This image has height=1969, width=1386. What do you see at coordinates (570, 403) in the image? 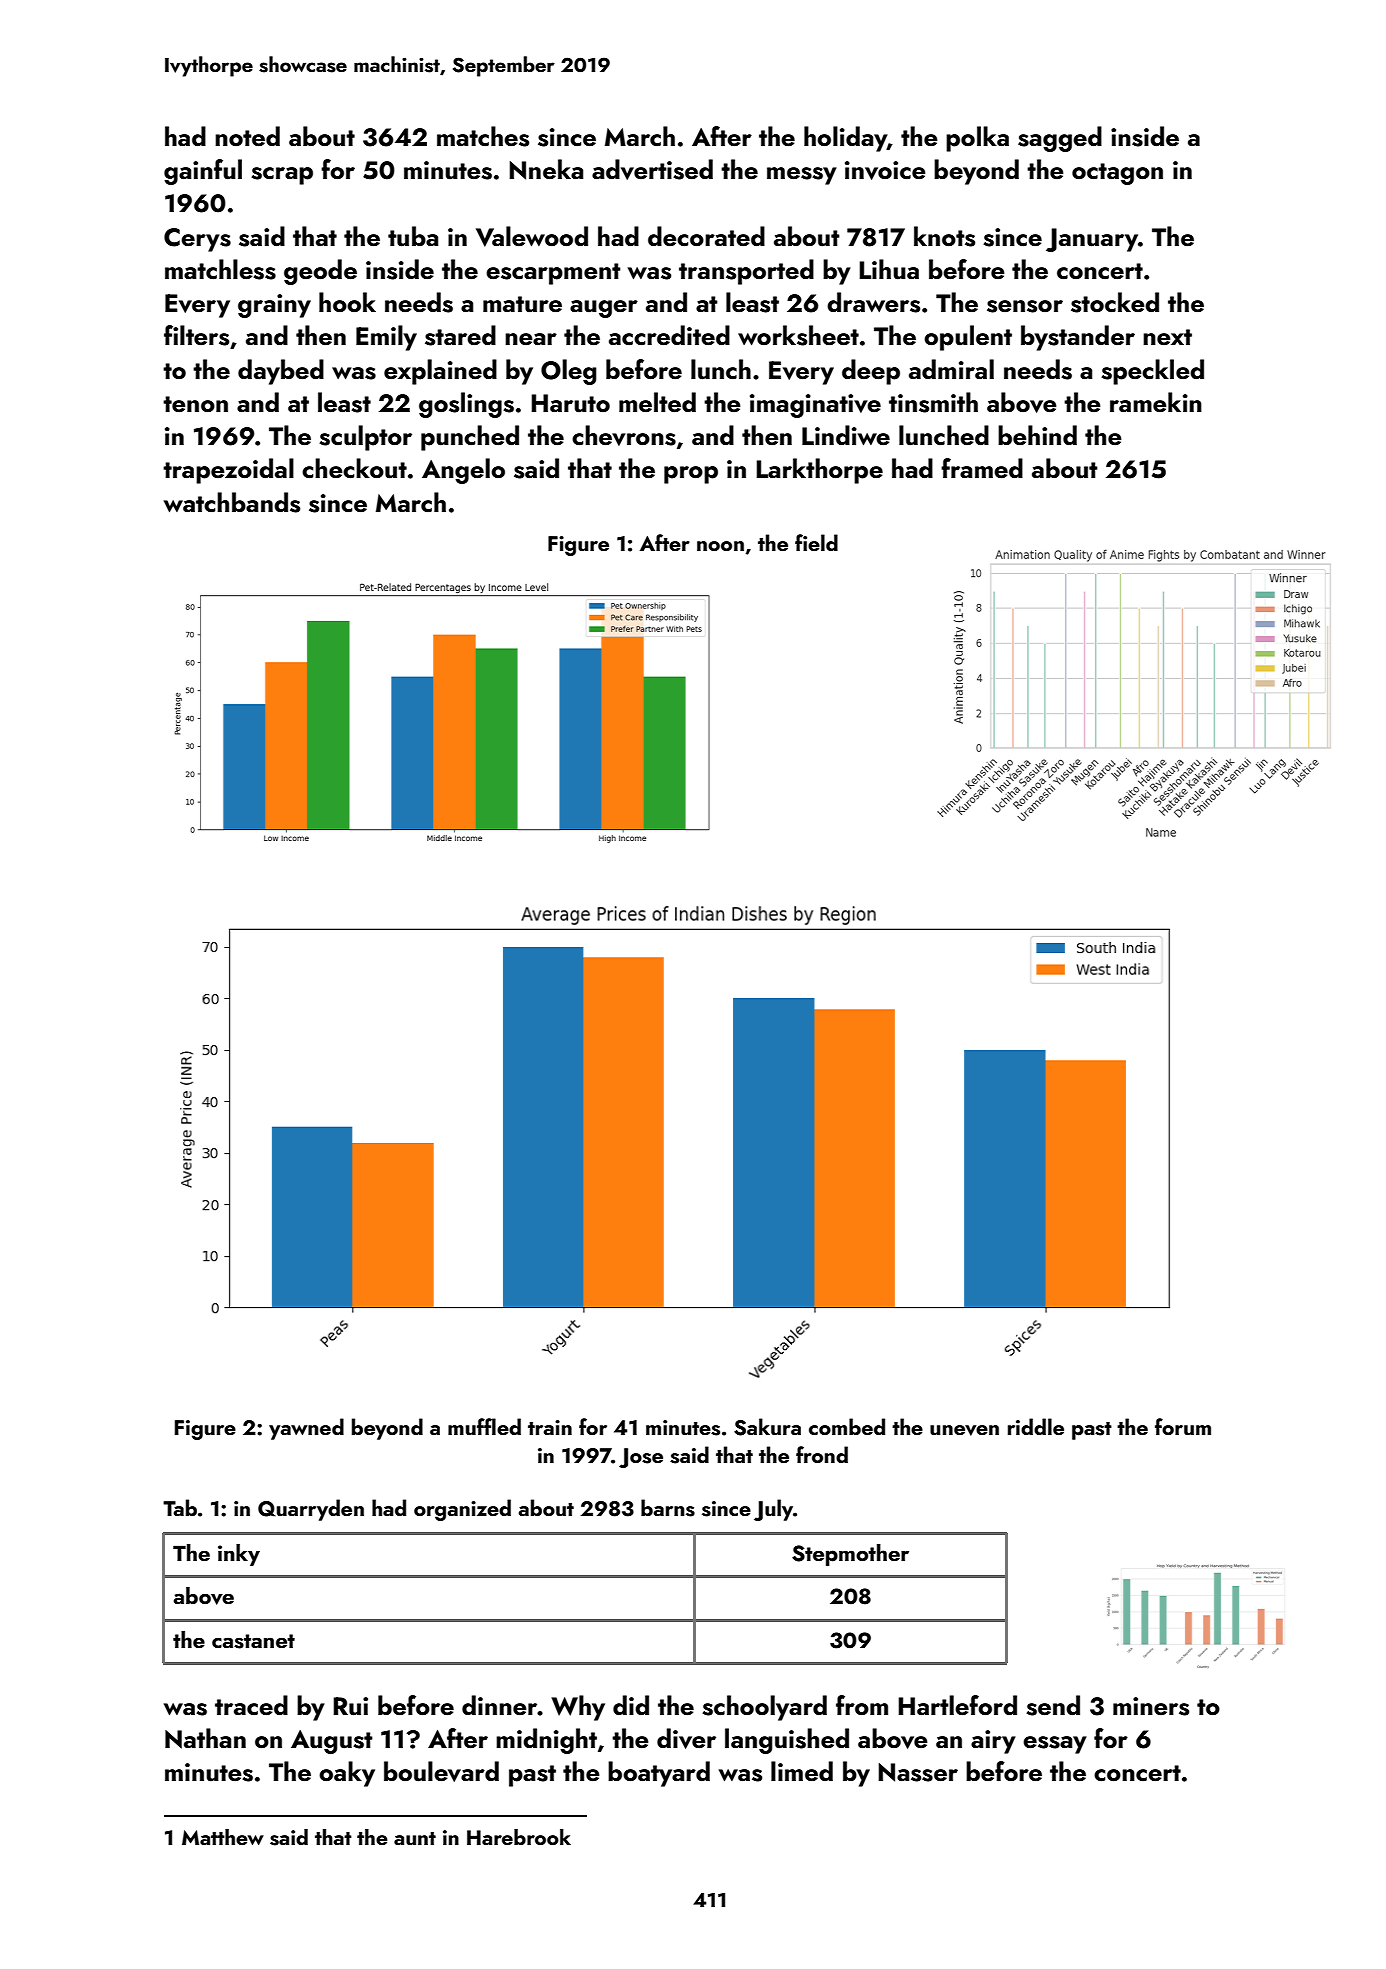
I see `Haruto` at bounding box center [570, 403].
